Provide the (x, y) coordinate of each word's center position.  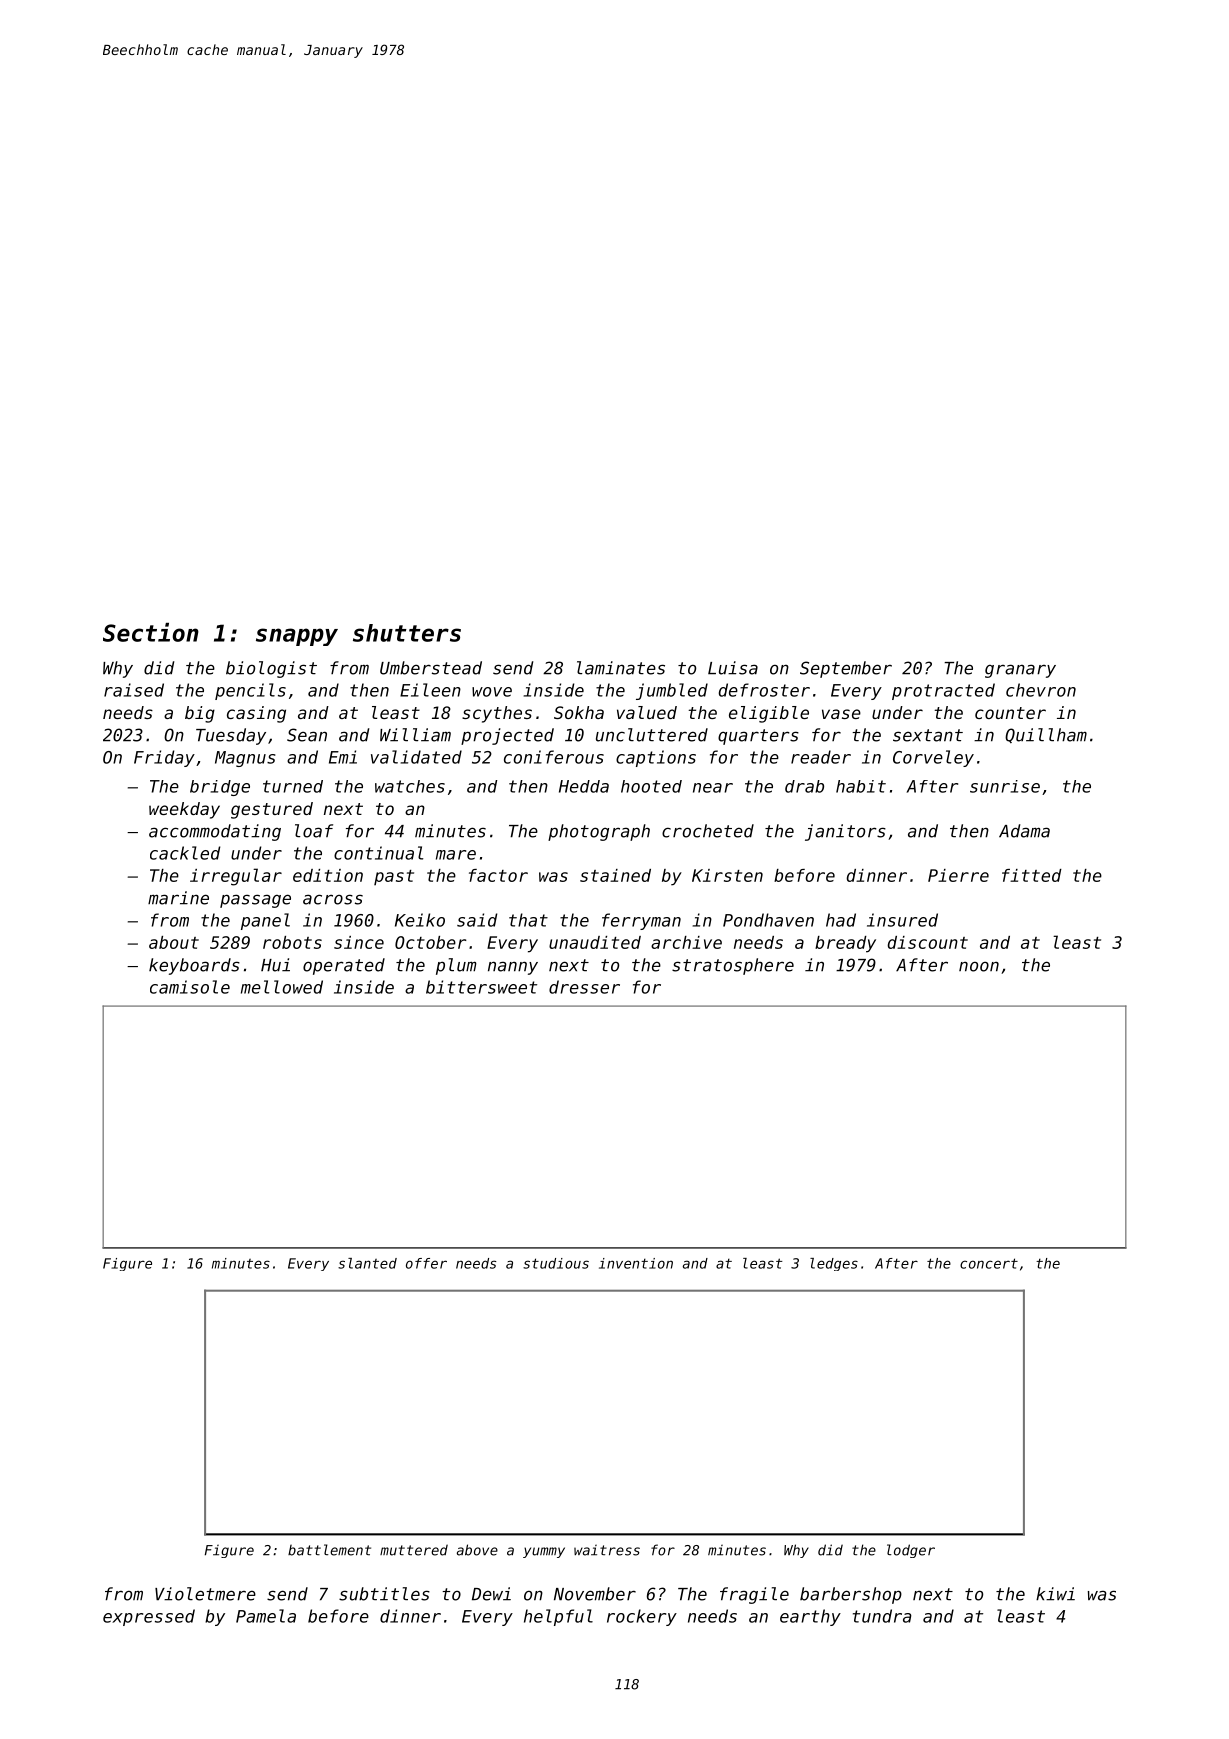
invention (636, 1263)
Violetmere (205, 1594)
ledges (834, 1264)
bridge (220, 788)
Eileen (430, 690)
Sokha (579, 712)
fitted (1032, 875)
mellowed (282, 987)
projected (507, 736)
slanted (367, 1263)
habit (861, 786)
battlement (329, 1550)
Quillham (1046, 735)
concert (989, 1263)
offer (426, 1263)
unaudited (595, 942)
